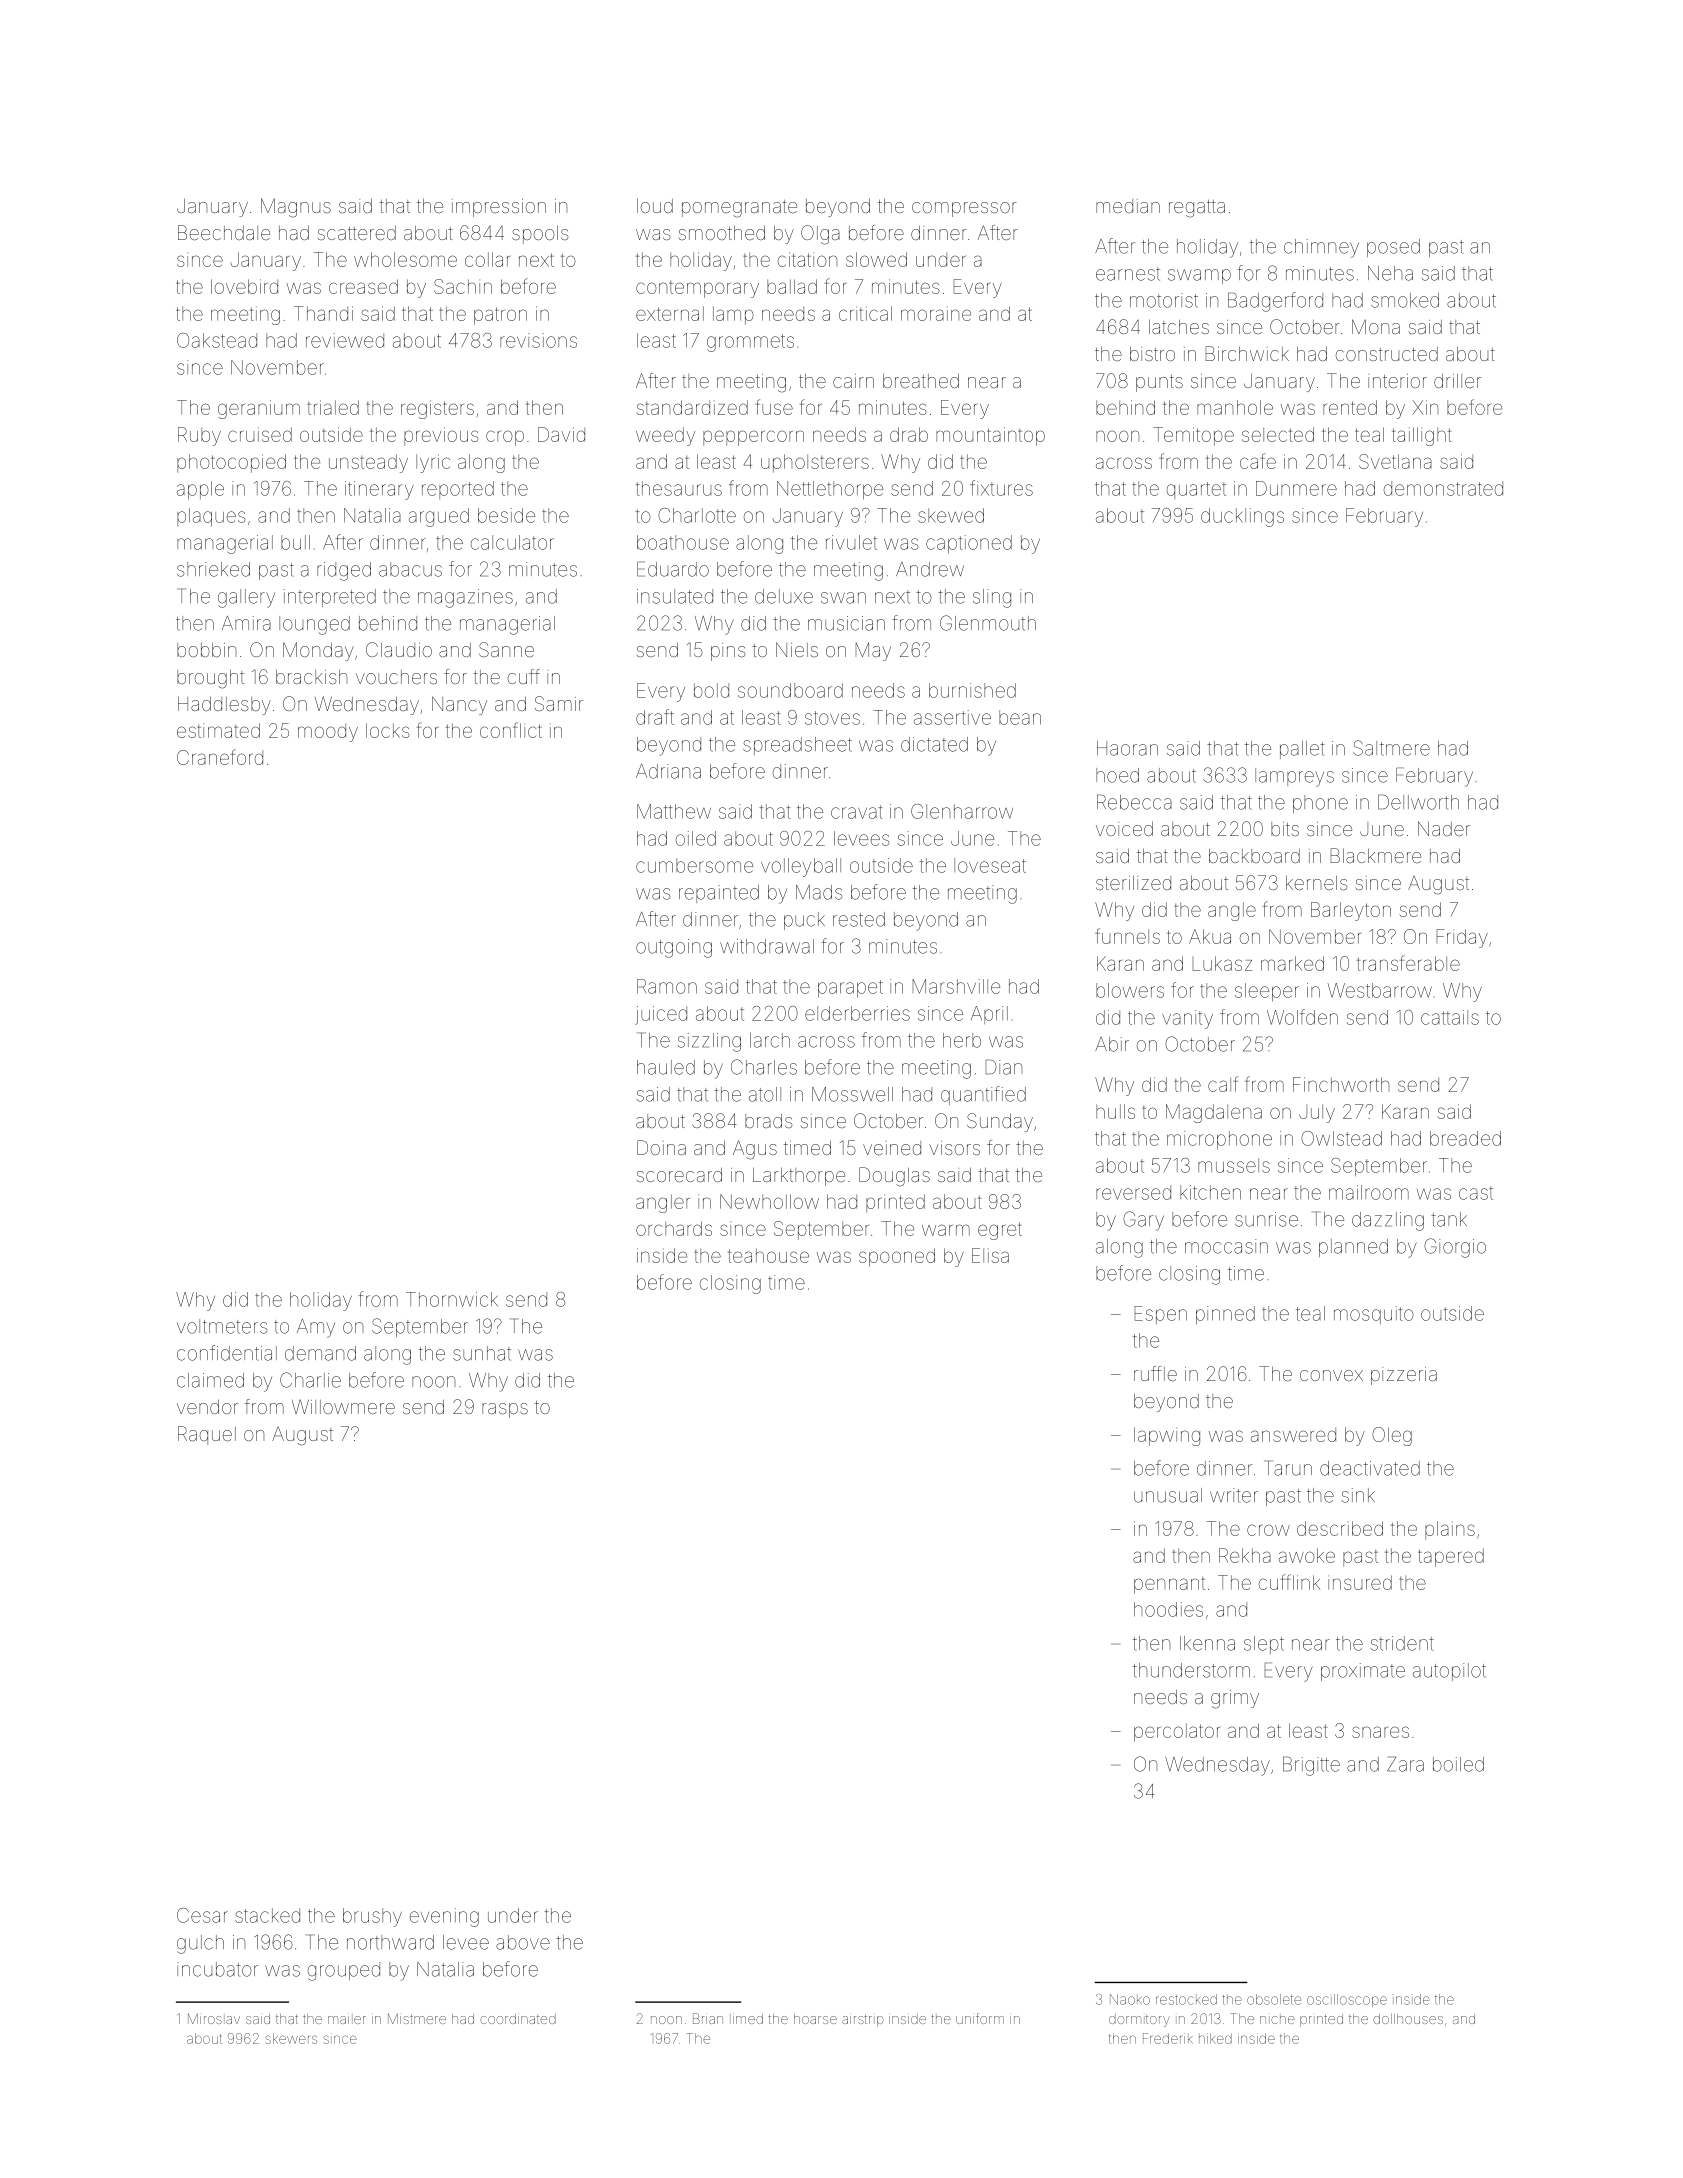  Describe the element at coordinates (661, 1015) in the document. I see `juiced` at that location.
